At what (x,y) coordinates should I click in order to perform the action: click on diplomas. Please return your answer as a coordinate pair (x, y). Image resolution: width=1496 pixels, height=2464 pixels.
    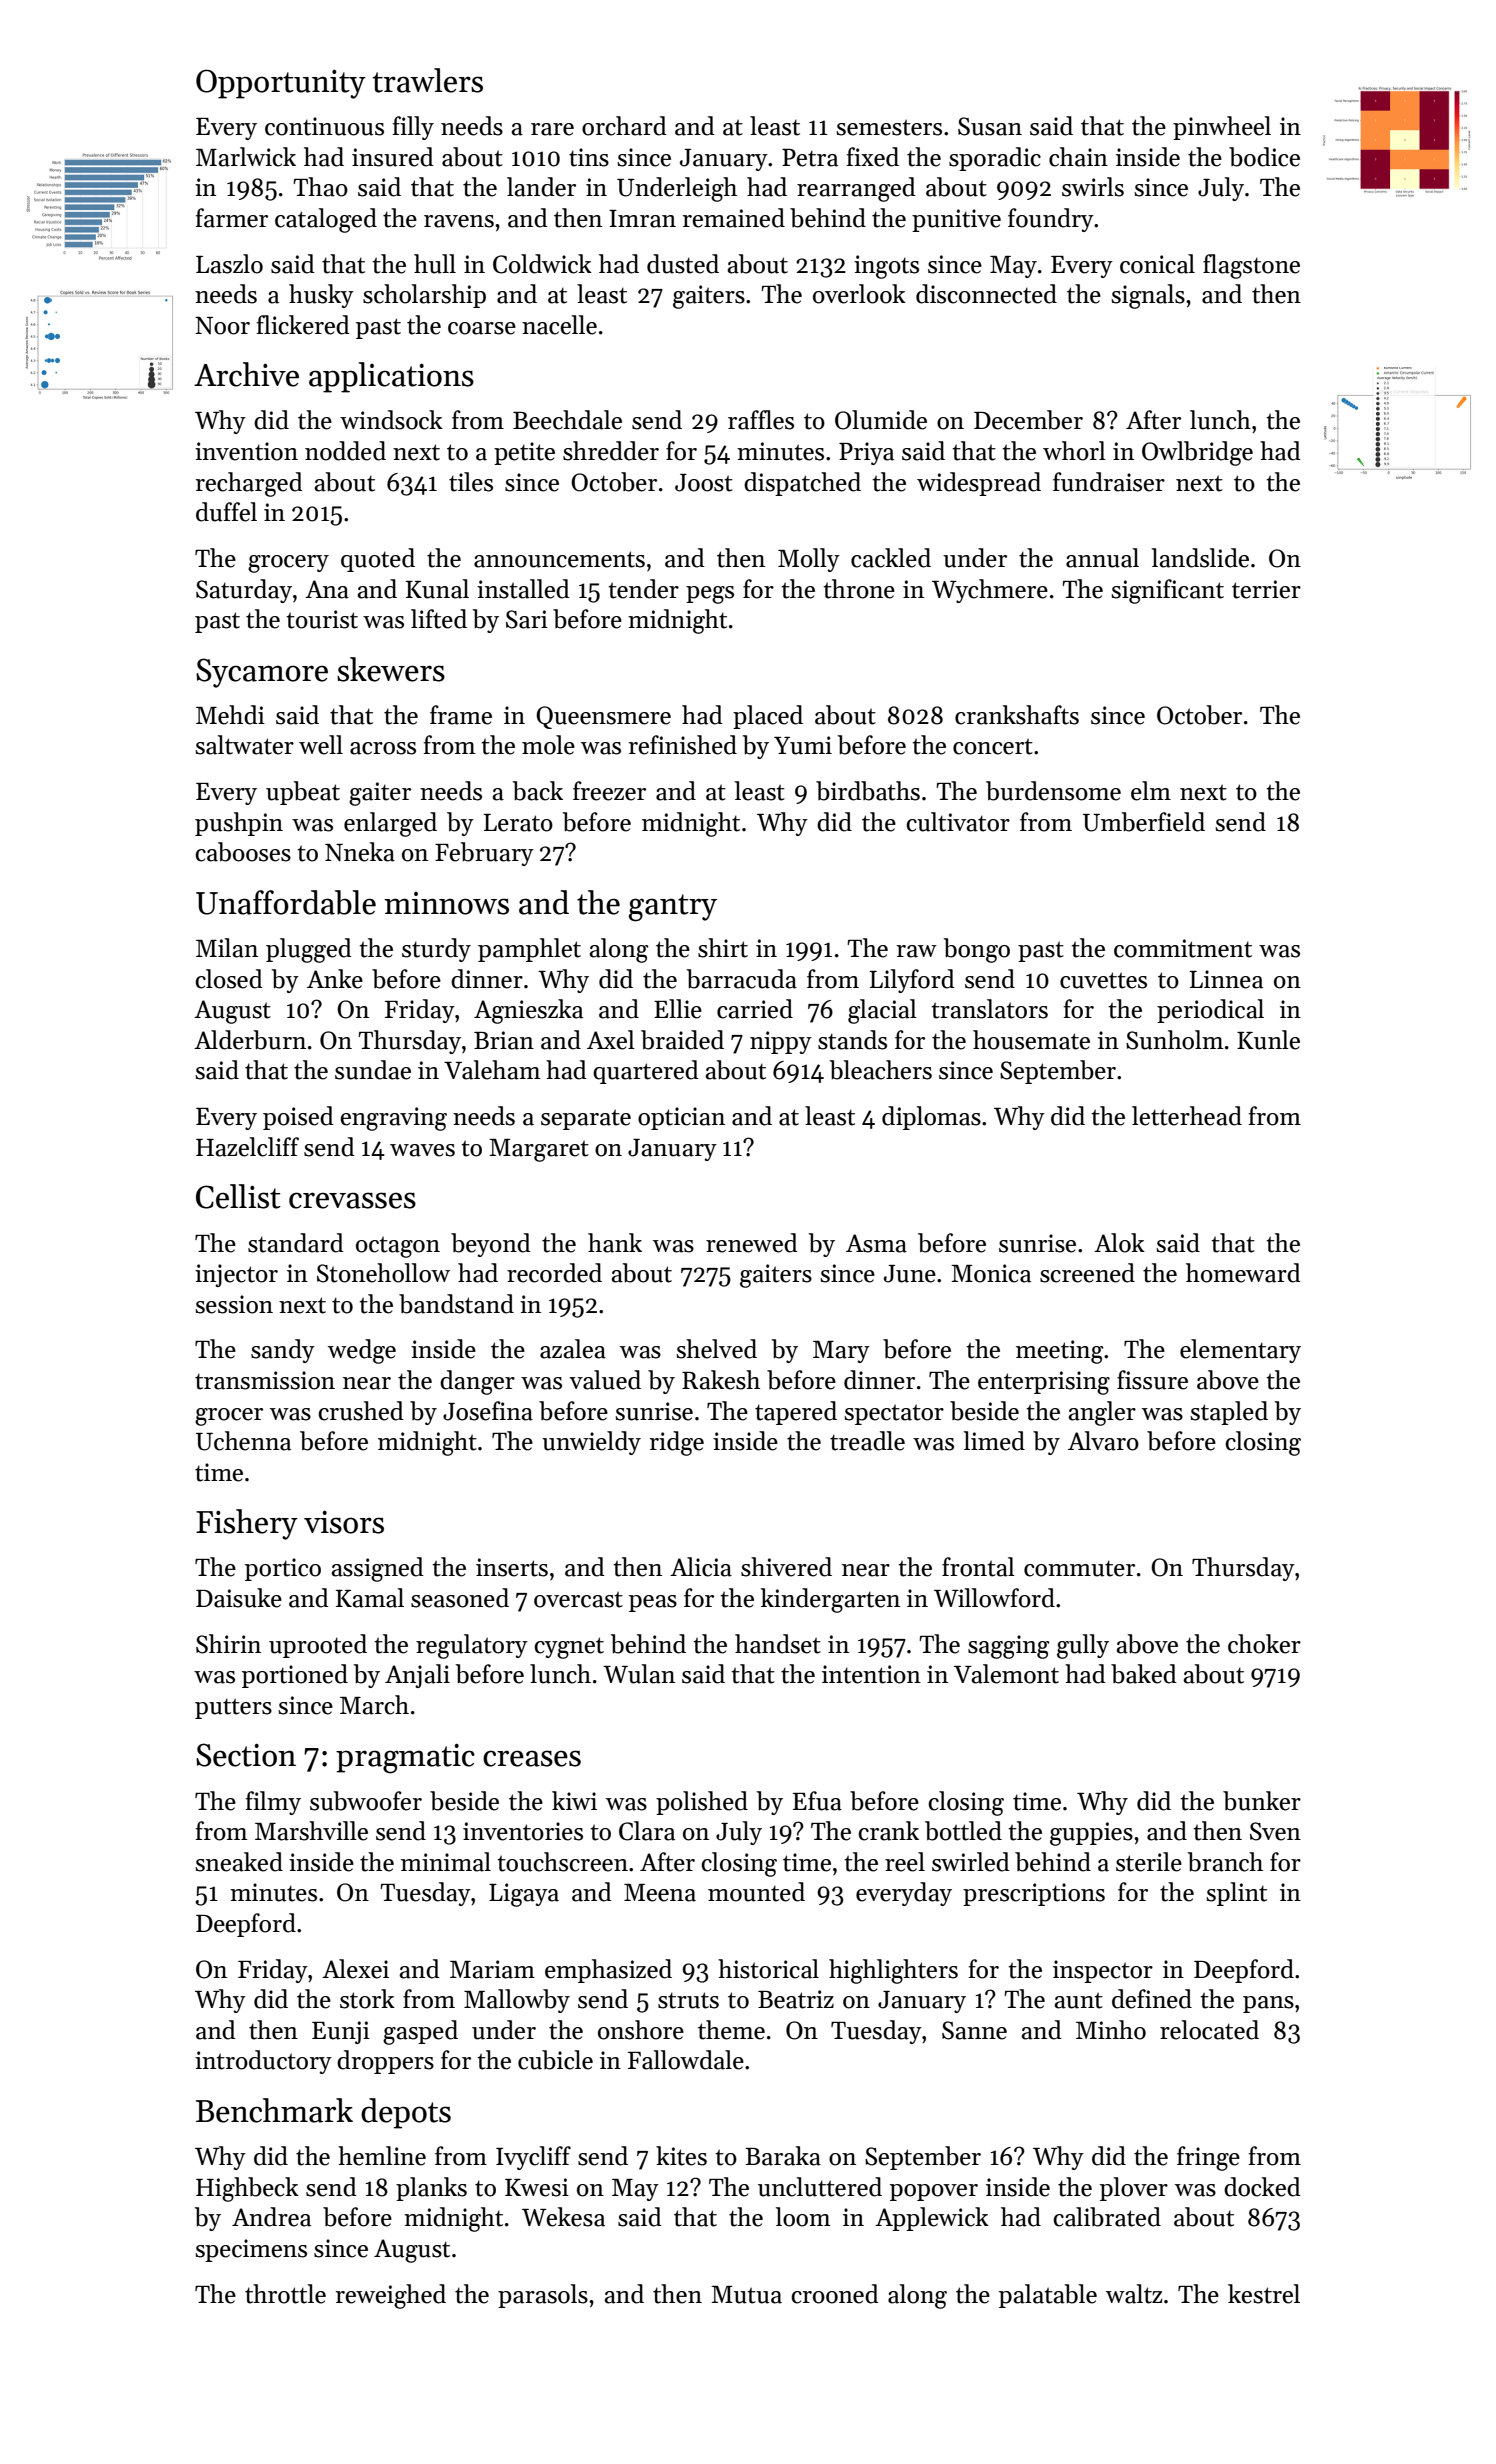
    Looking at the image, I should click on (931, 1118).
